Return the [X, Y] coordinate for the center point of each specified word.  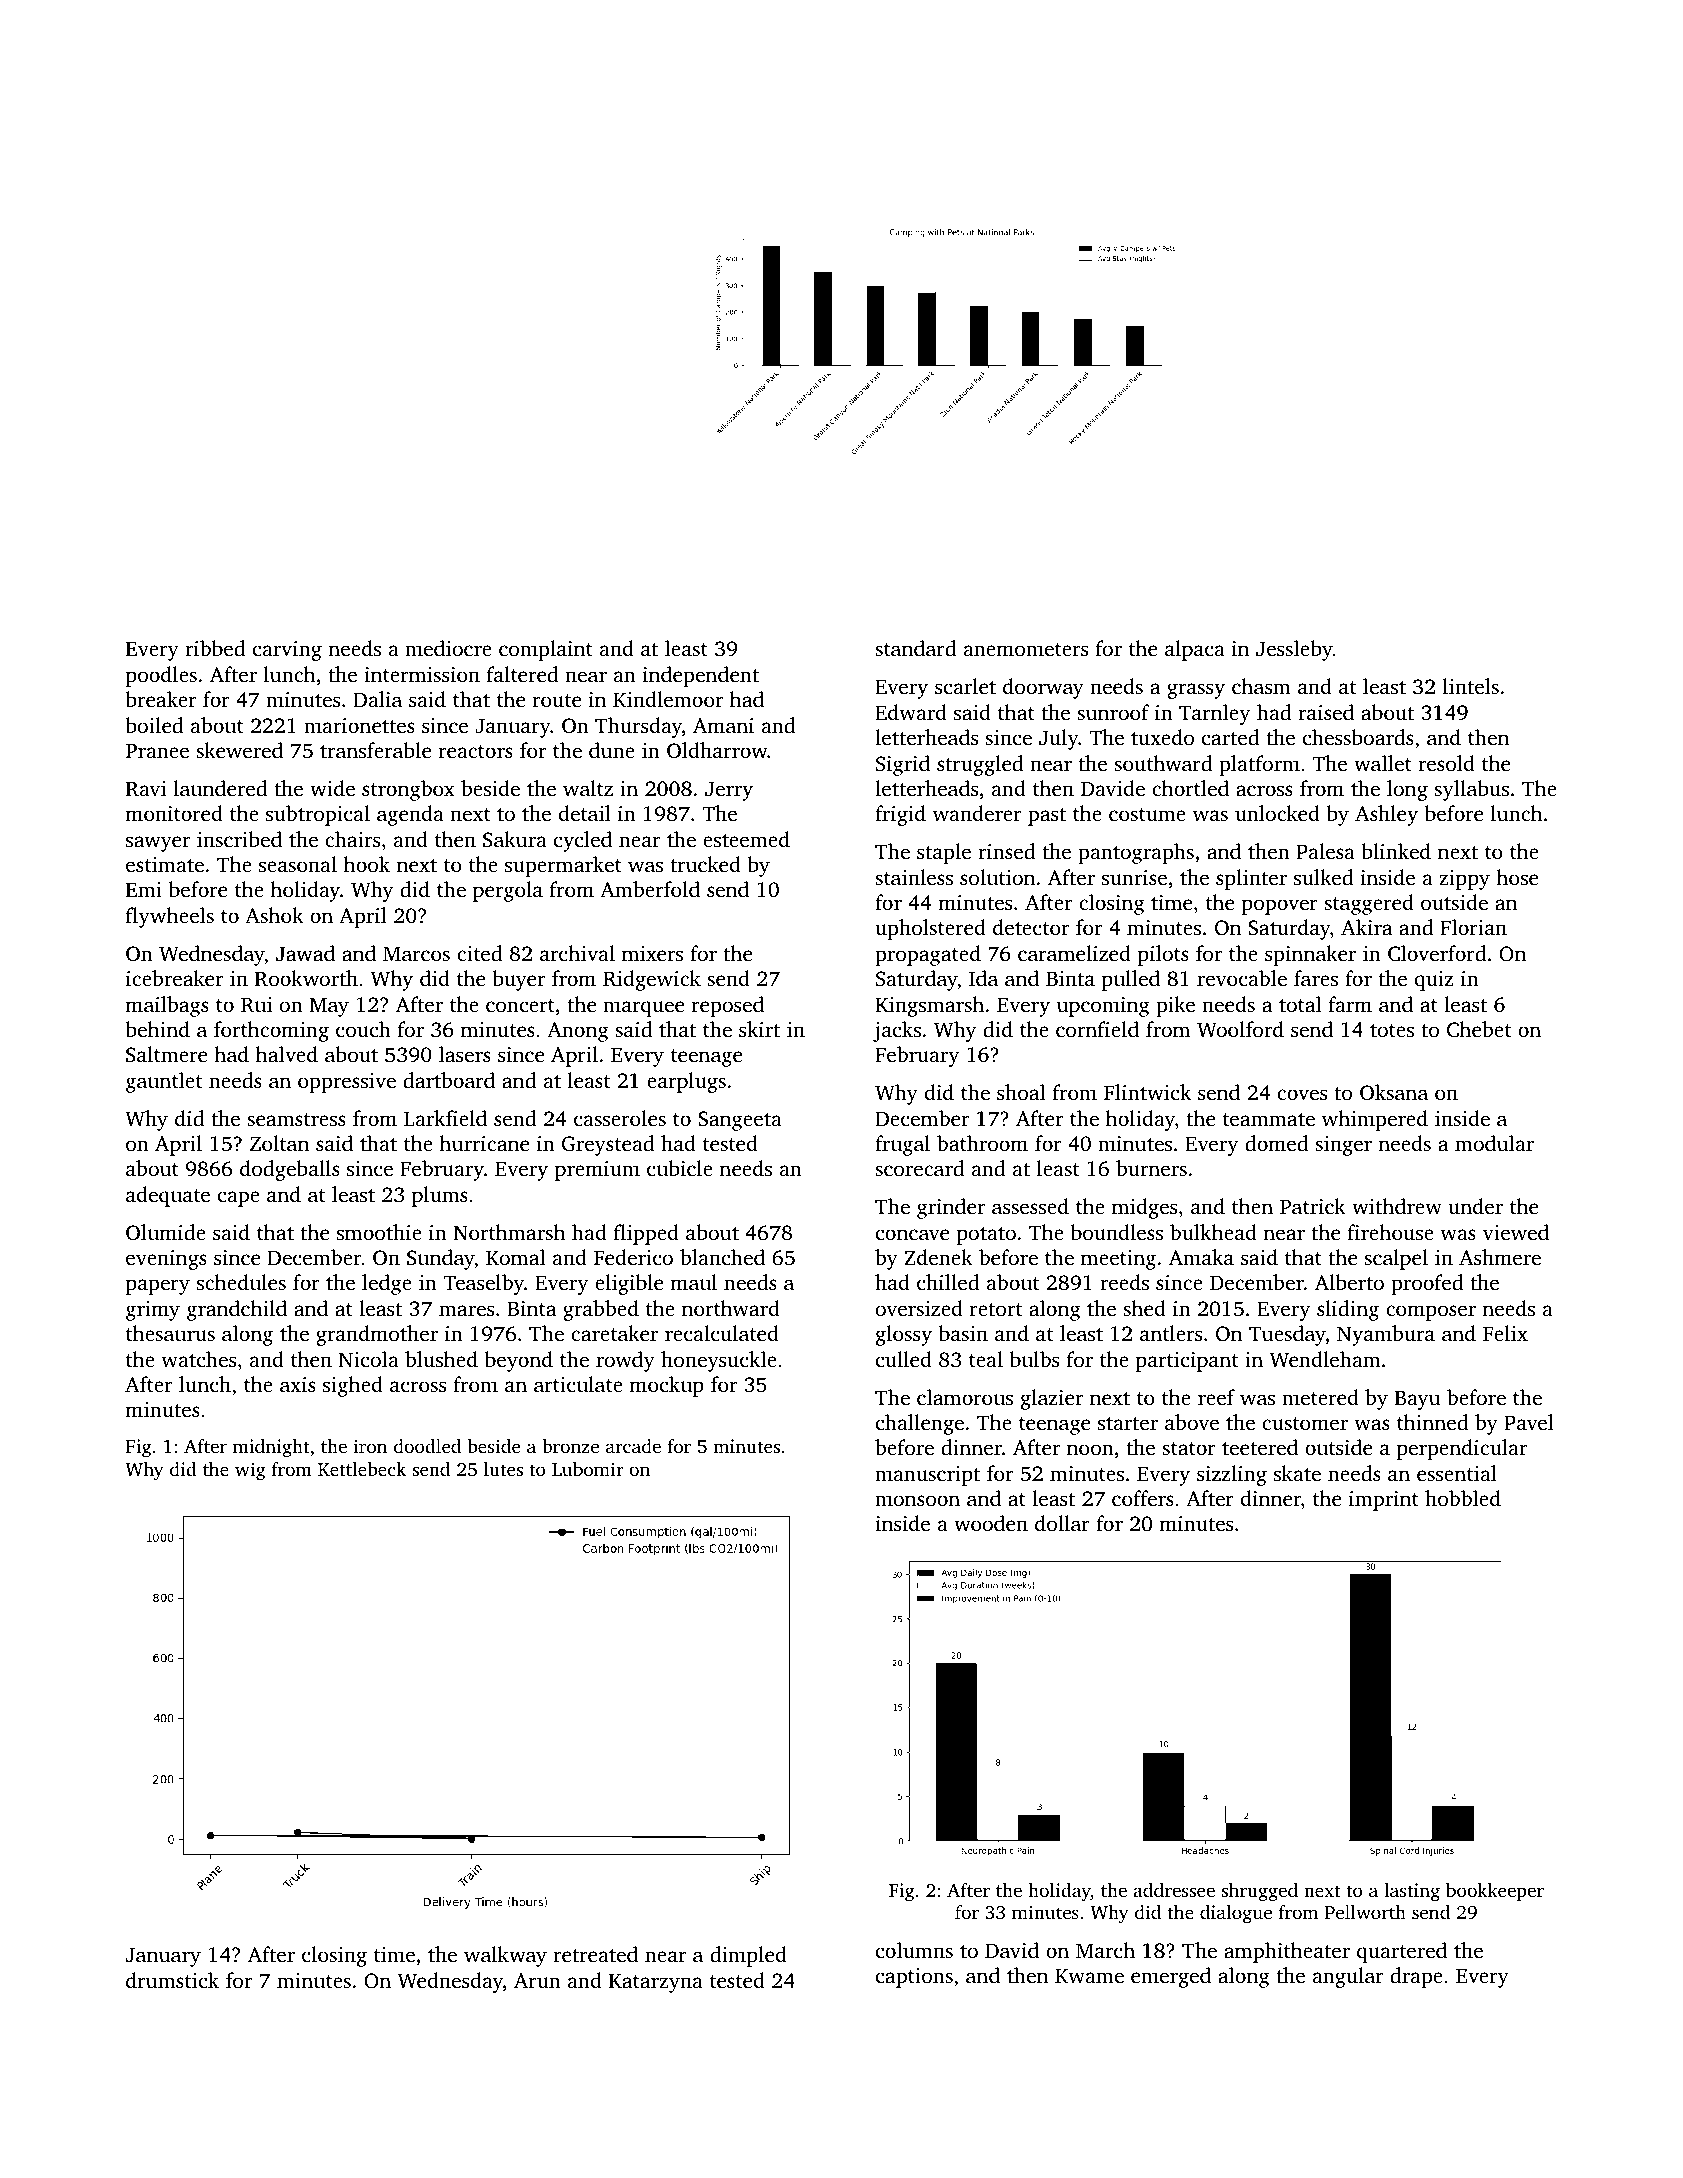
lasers [465, 1054]
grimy [153, 1311]
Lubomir [588, 1469]
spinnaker [1310, 955]
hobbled [1463, 1498]
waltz [588, 788]
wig [250, 1471]
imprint [1384, 1501]
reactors [475, 751]
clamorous [965, 1397]
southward [1163, 763]
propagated [928, 955]
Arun [537, 1980]
